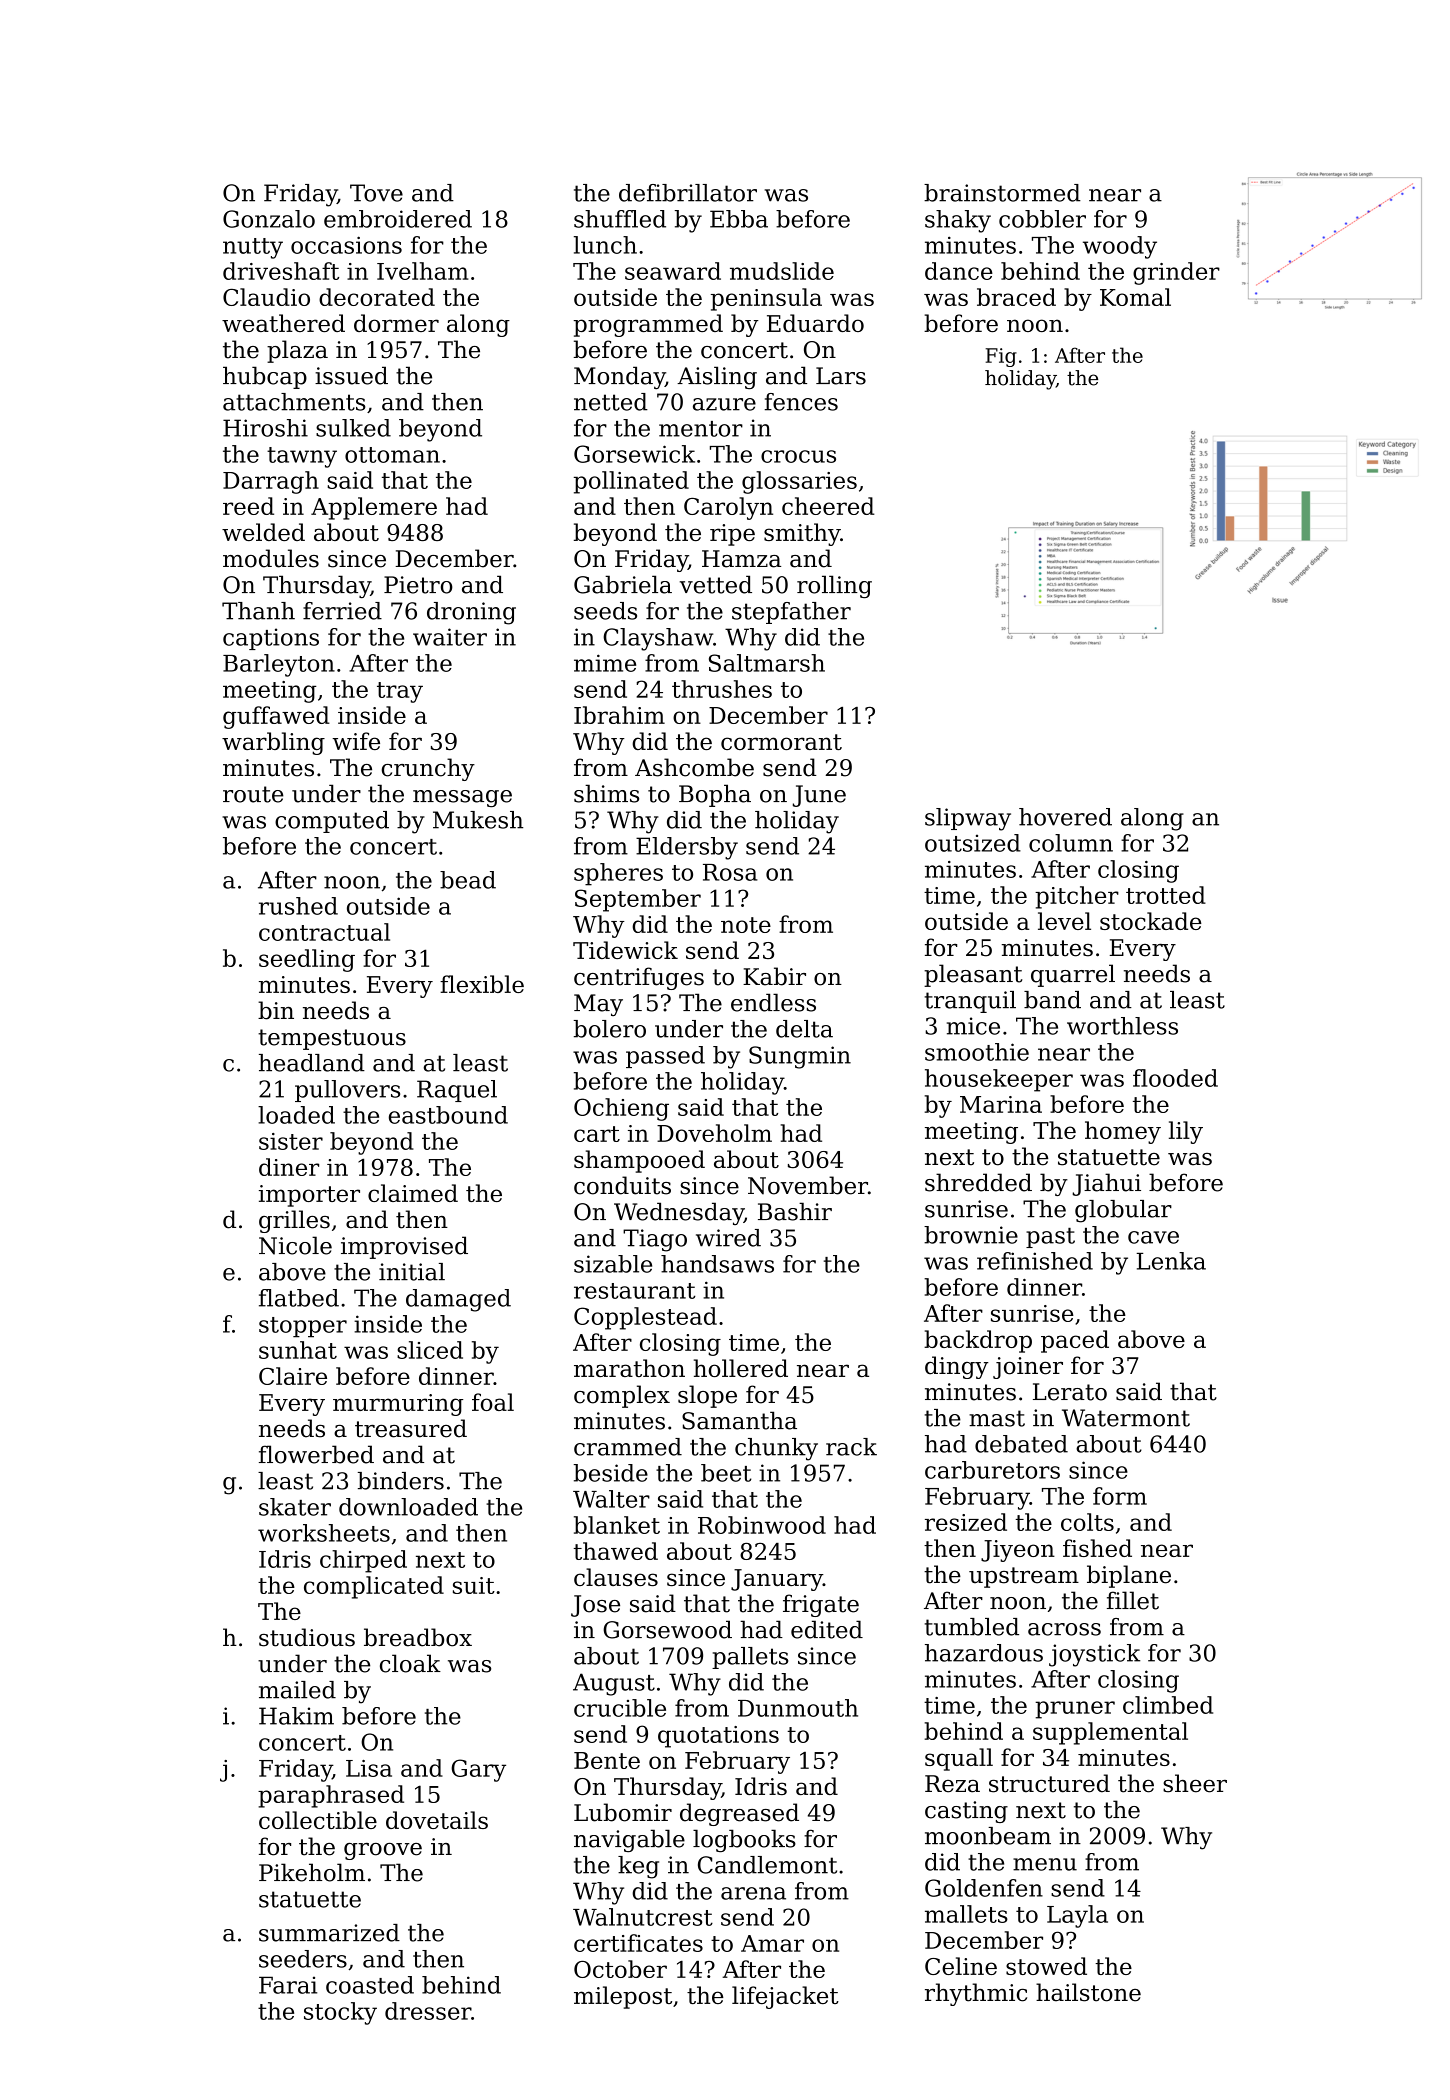 This screenshot has height=2100, width=1450. Describe the element at coordinates (966, 1914) in the screenshot. I see `mallets` at that location.
